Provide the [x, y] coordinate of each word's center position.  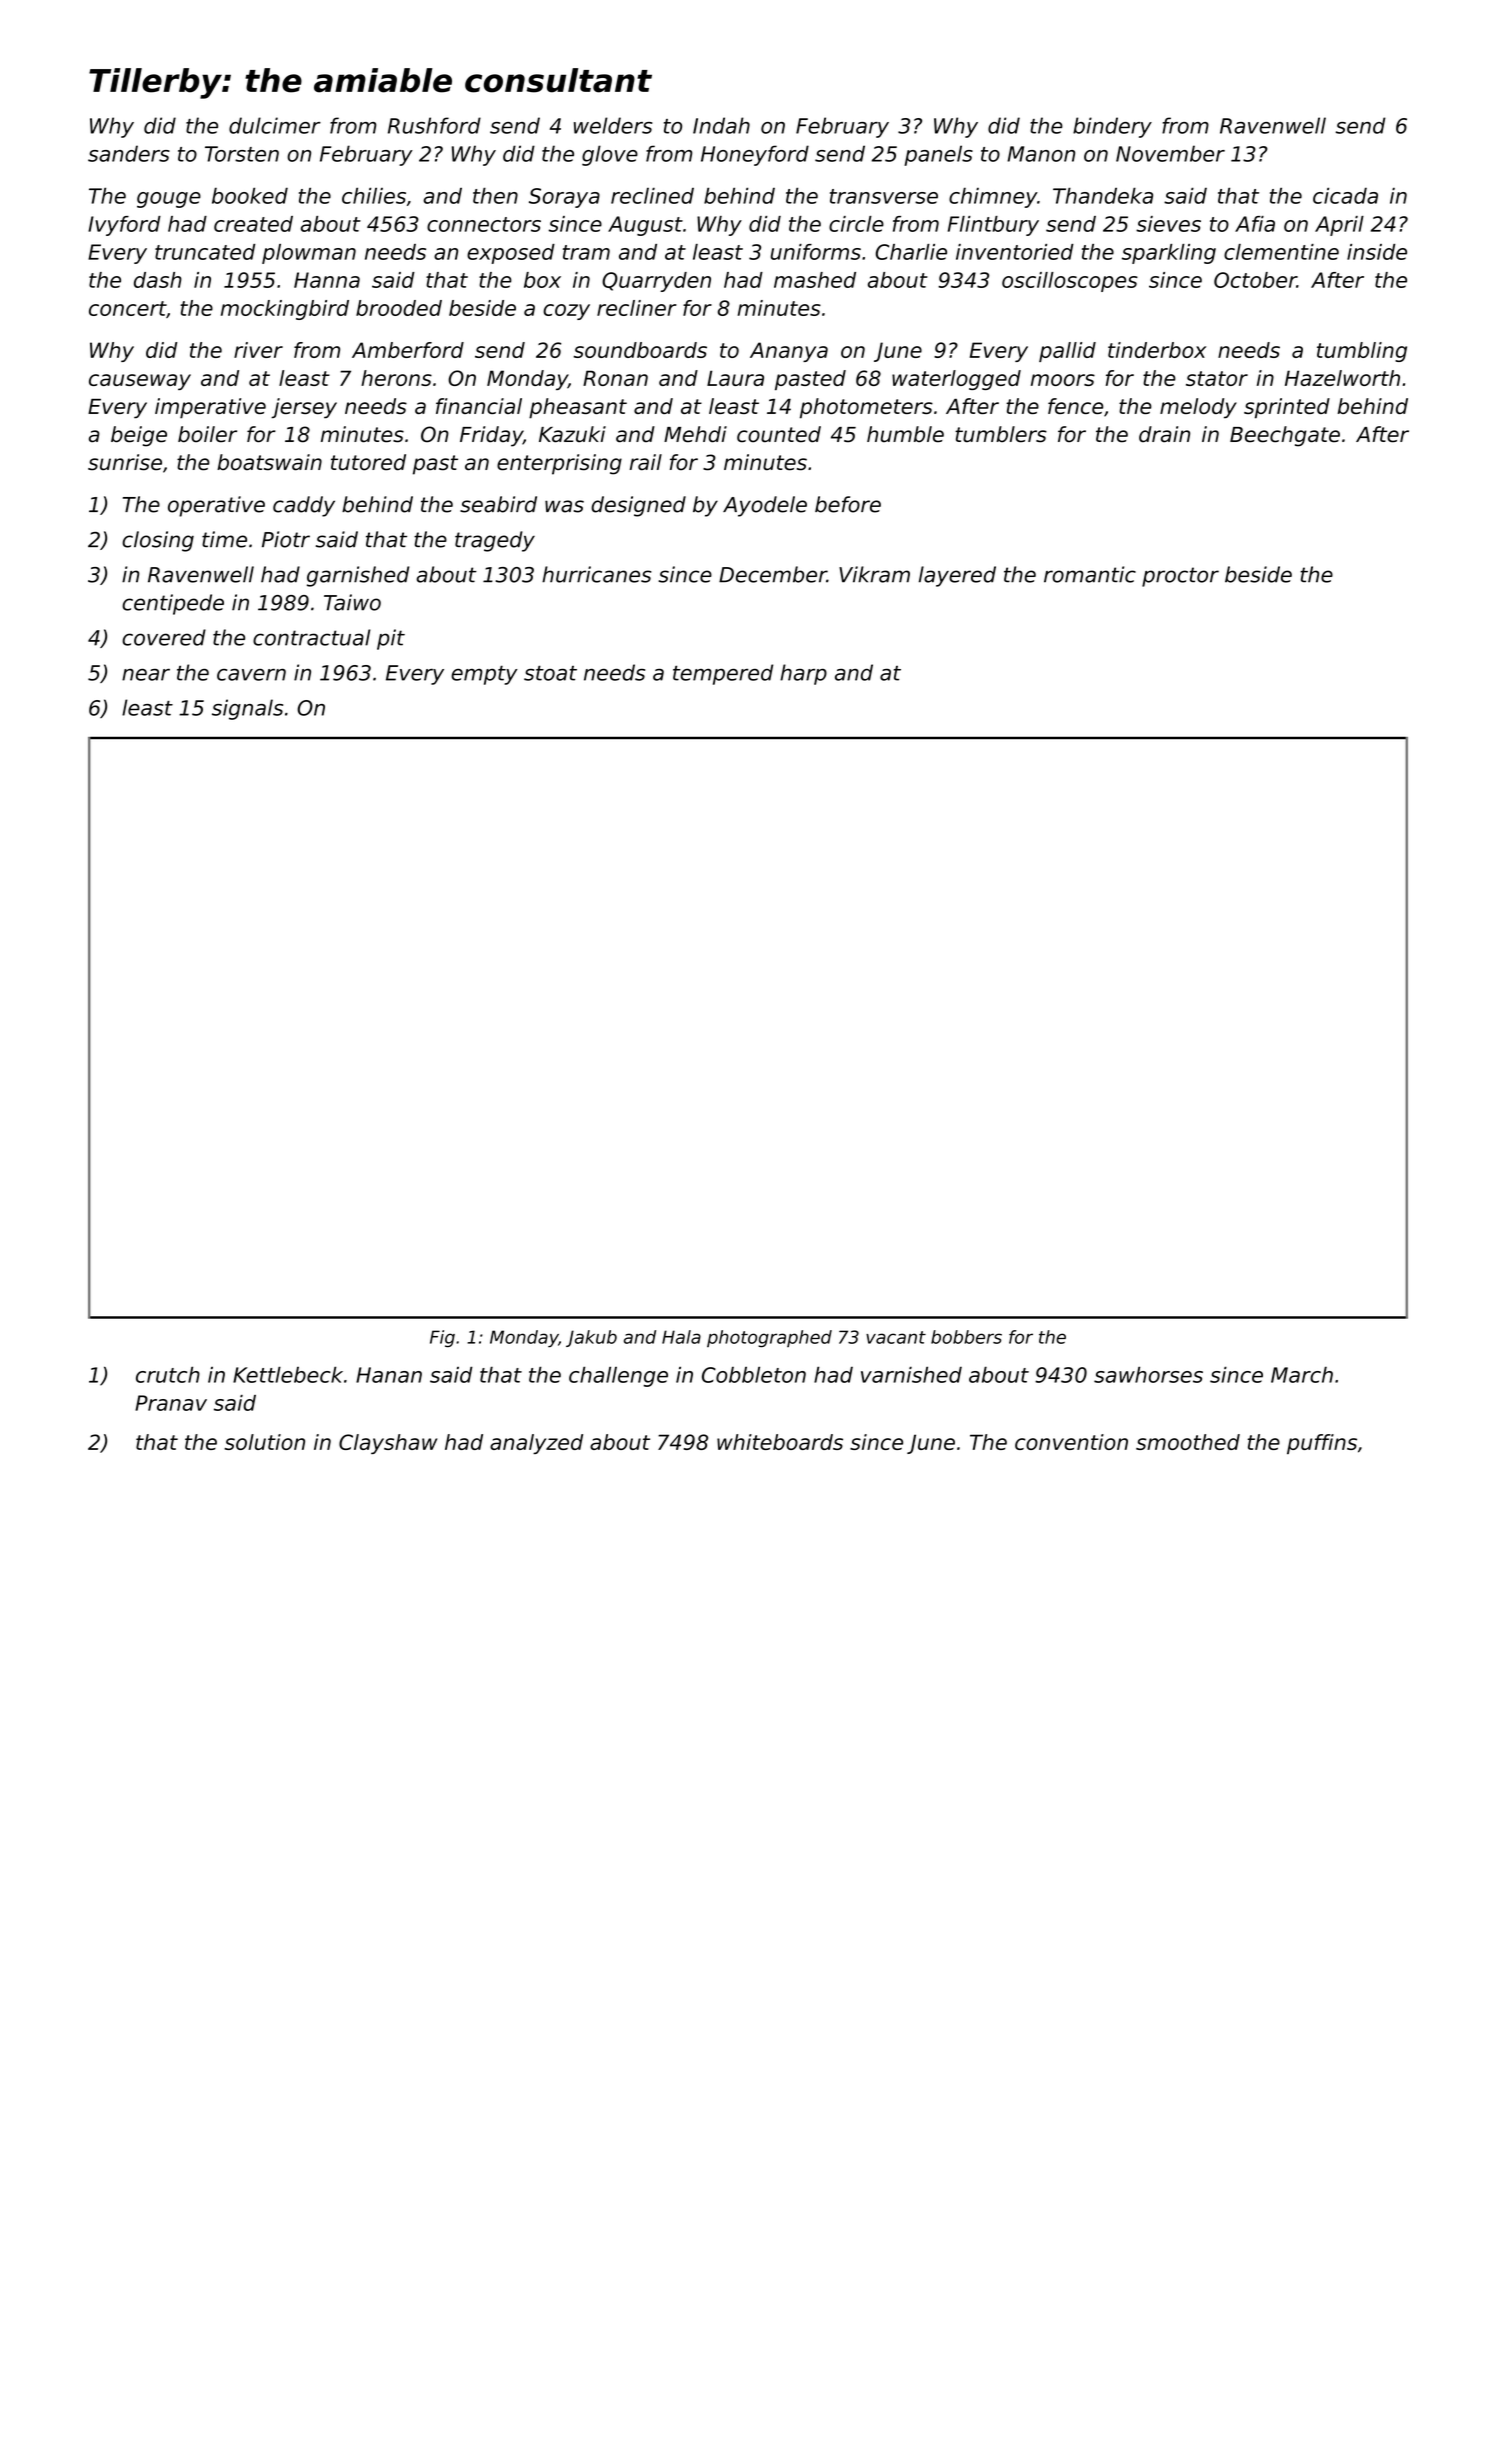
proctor [1180, 577]
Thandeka [1103, 195]
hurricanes [597, 574]
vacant [896, 1337]
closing [158, 541]
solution [264, 1442]
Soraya [564, 198]
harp [803, 674]
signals [247, 709]
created [253, 224]
